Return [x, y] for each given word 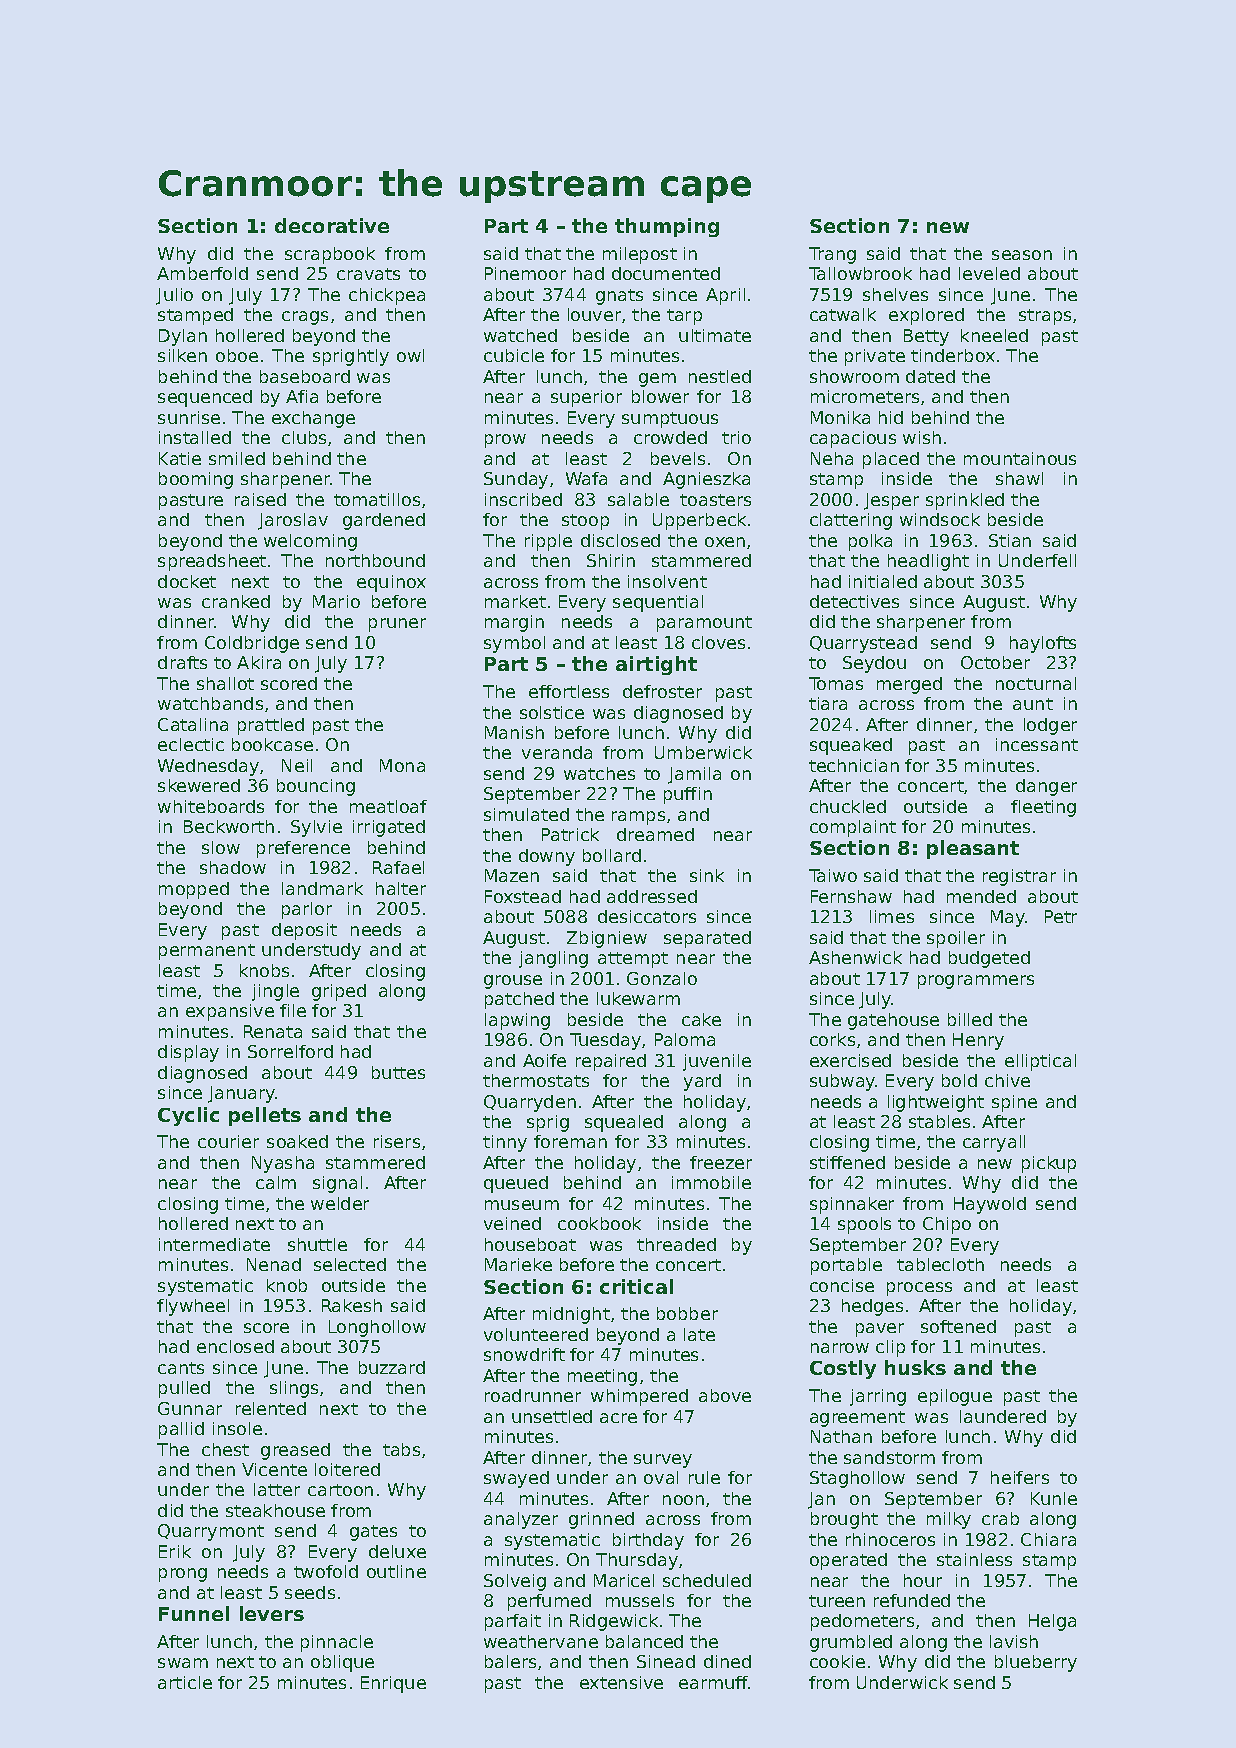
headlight [928, 562]
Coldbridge [252, 644]
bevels [678, 458]
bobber [687, 1313]
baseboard [305, 376]
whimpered [639, 1397]
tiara [828, 703]
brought [844, 1520]
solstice [552, 712]
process [919, 1289]
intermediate [214, 1244]
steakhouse [275, 1510]
